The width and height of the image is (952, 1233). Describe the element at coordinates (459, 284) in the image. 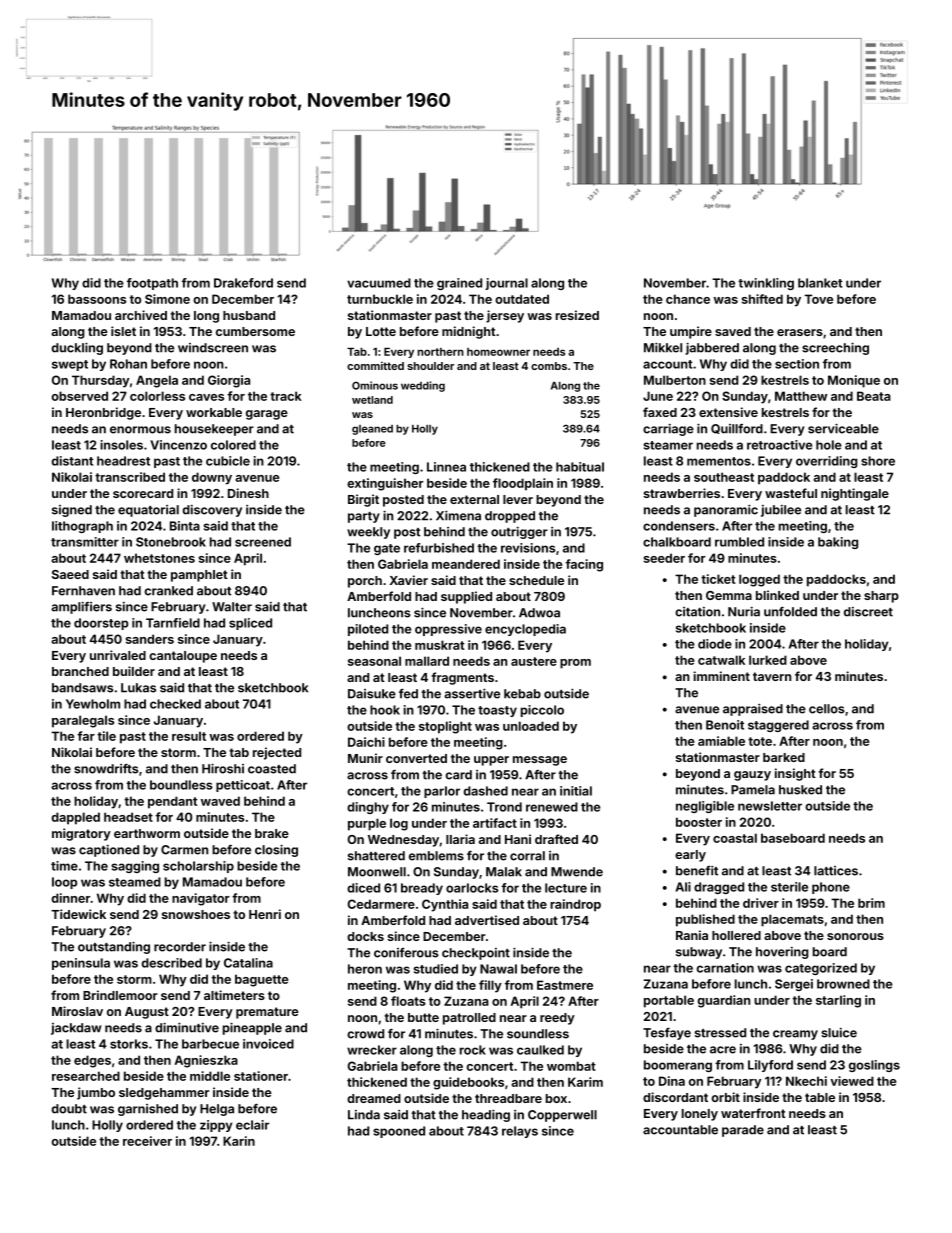

I see `grained` at that location.
